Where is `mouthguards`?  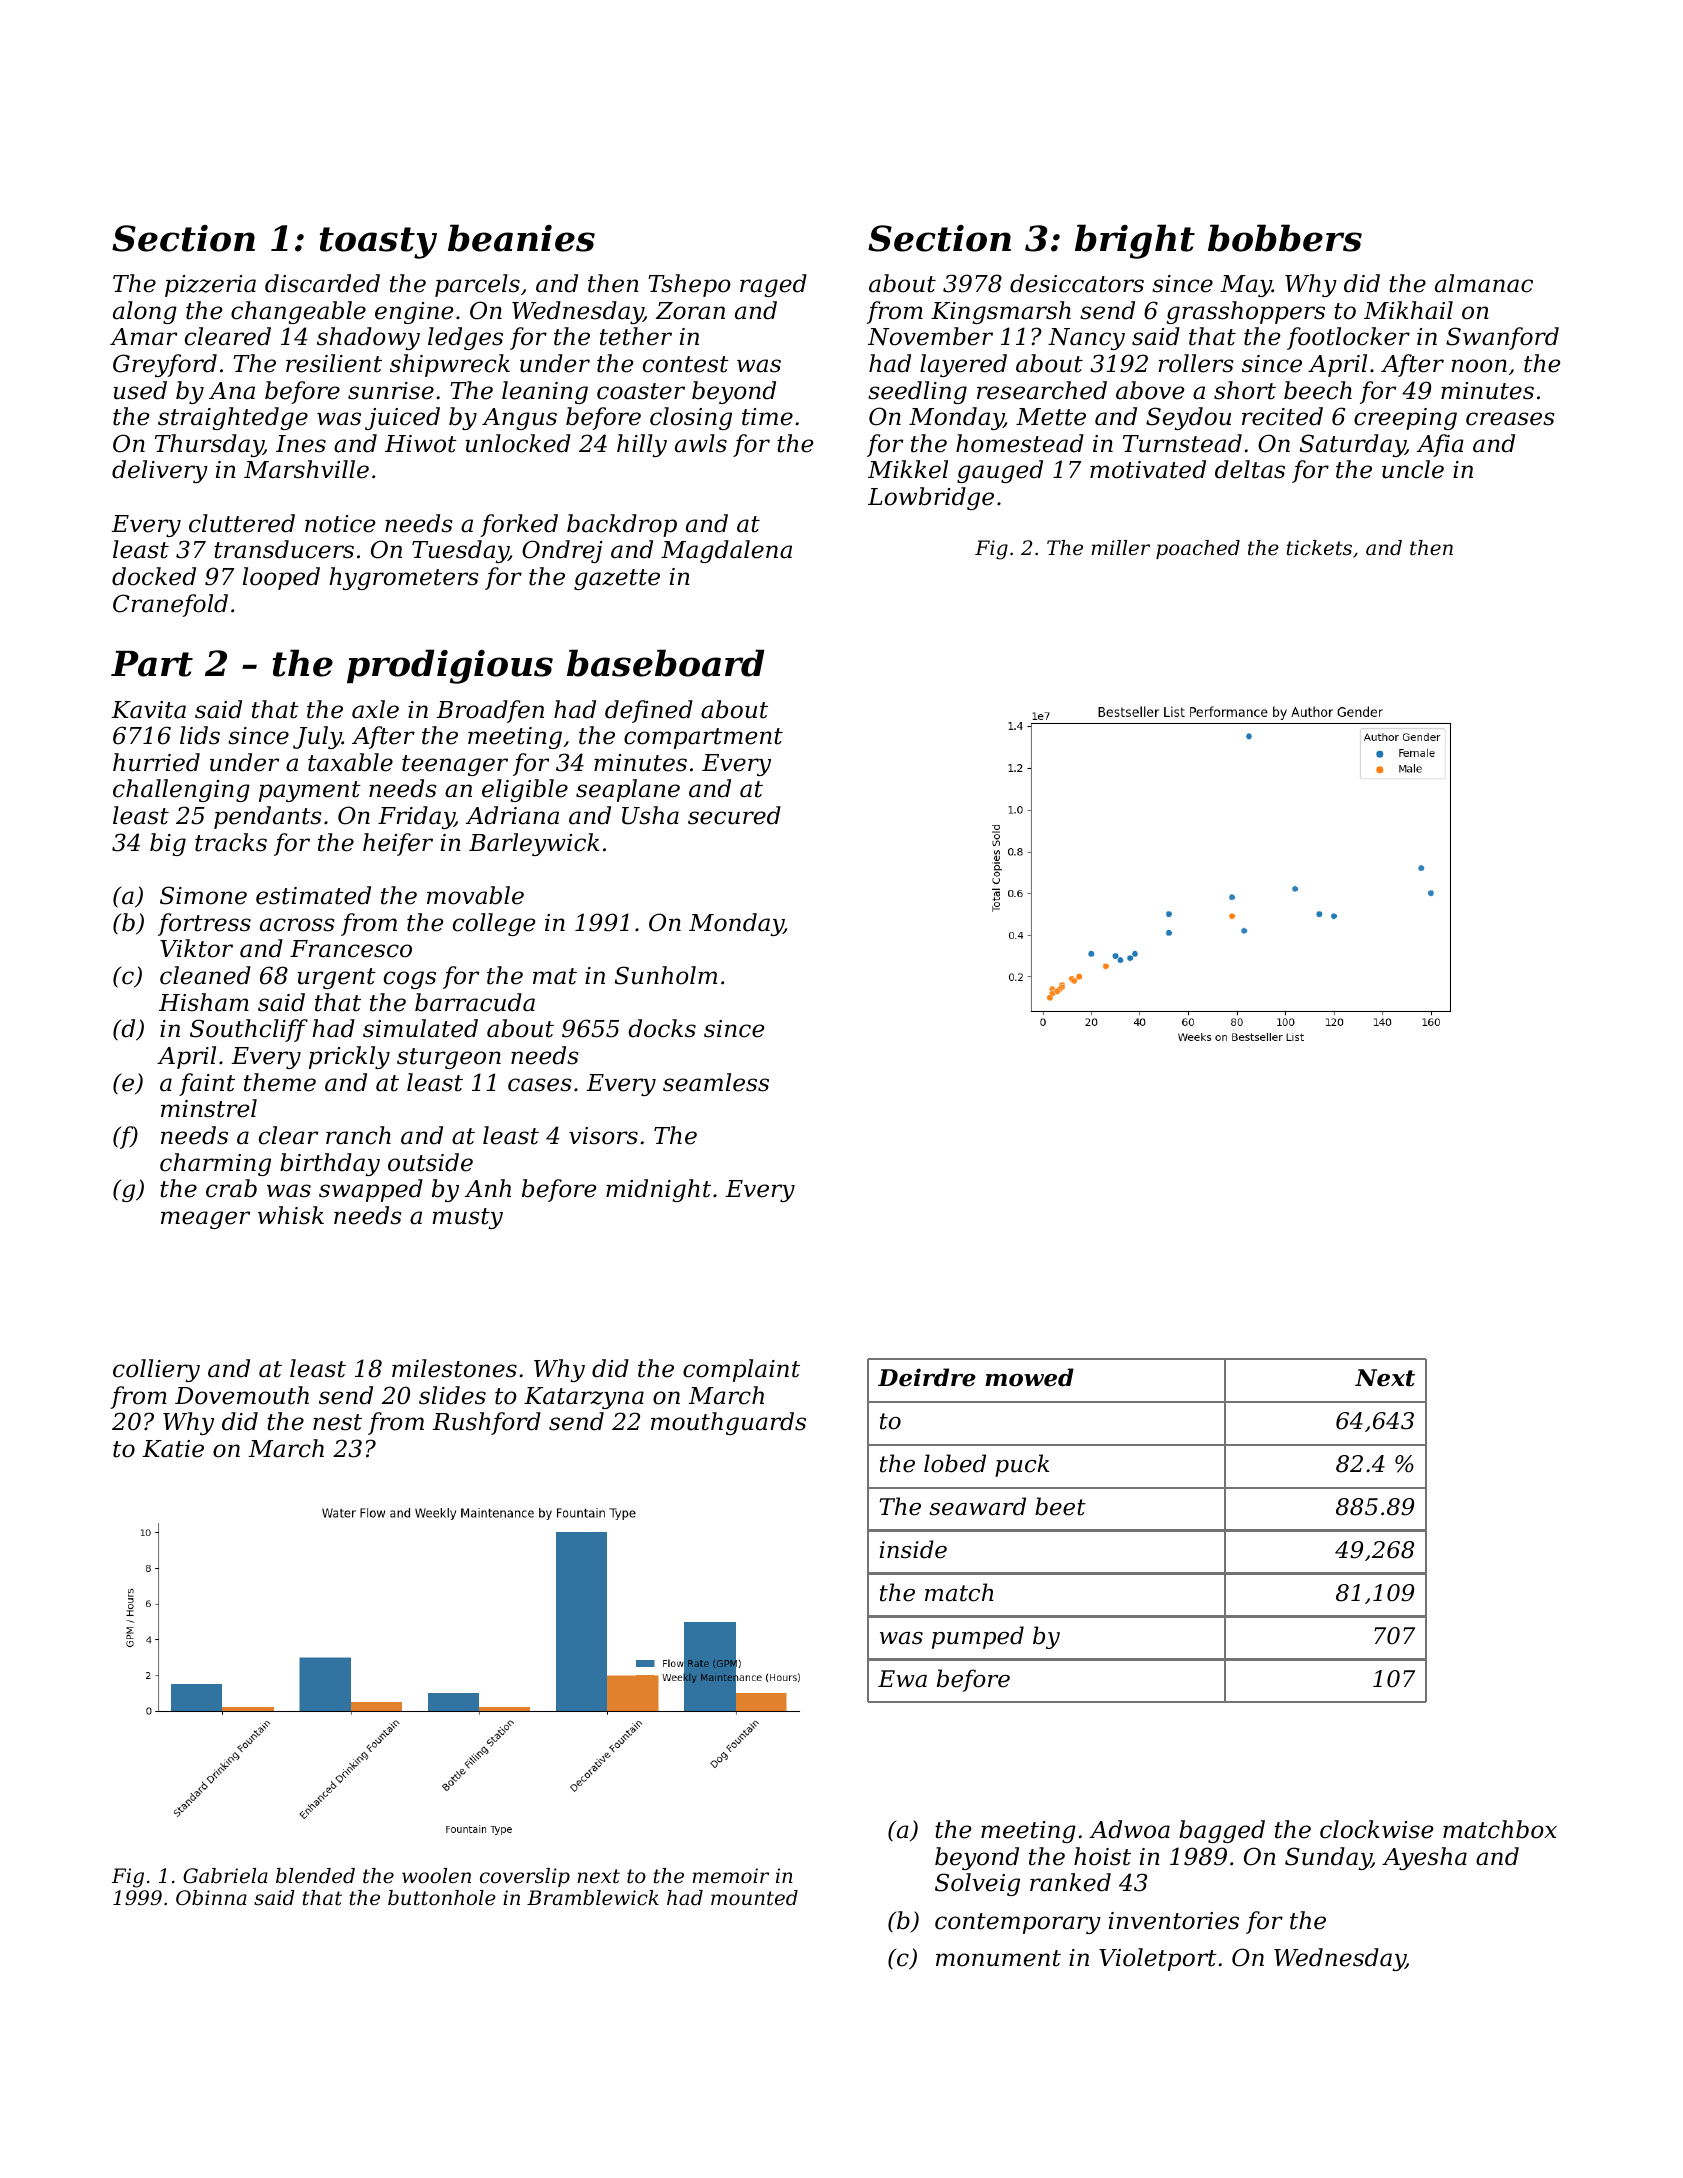 mouthguards is located at coordinates (728, 1423).
